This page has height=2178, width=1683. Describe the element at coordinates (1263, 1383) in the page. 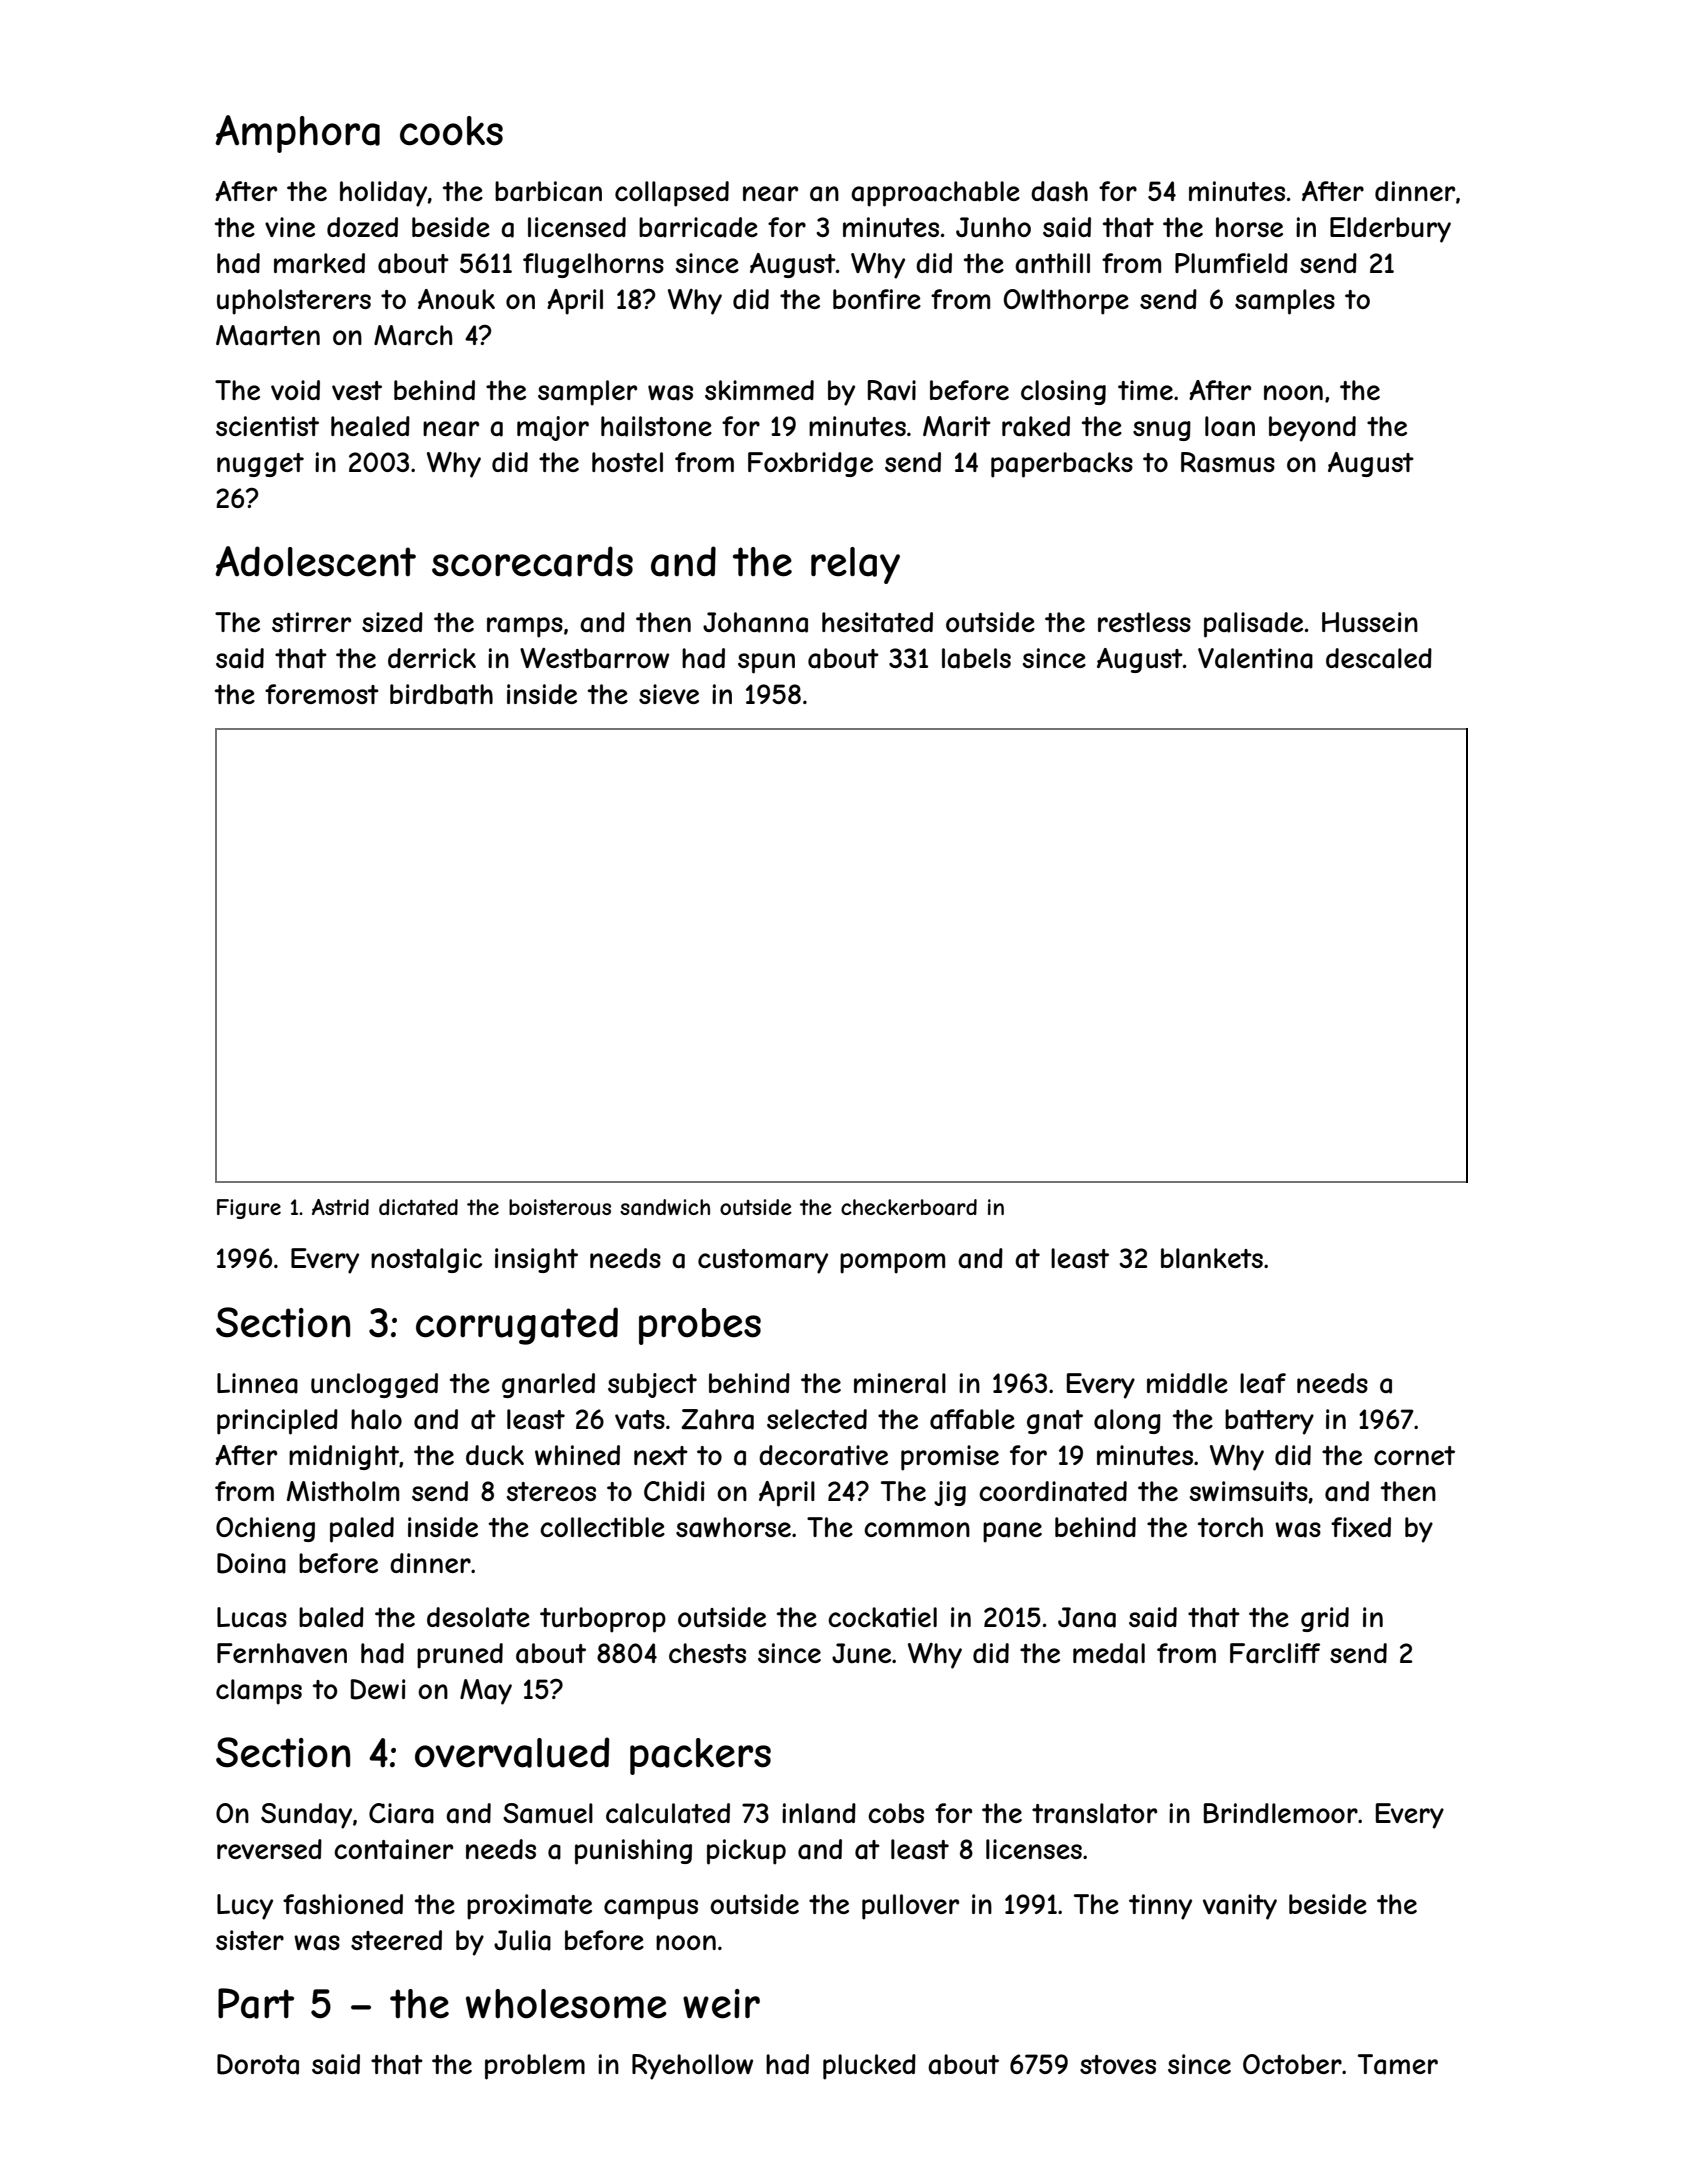

I see `leaf` at that location.
